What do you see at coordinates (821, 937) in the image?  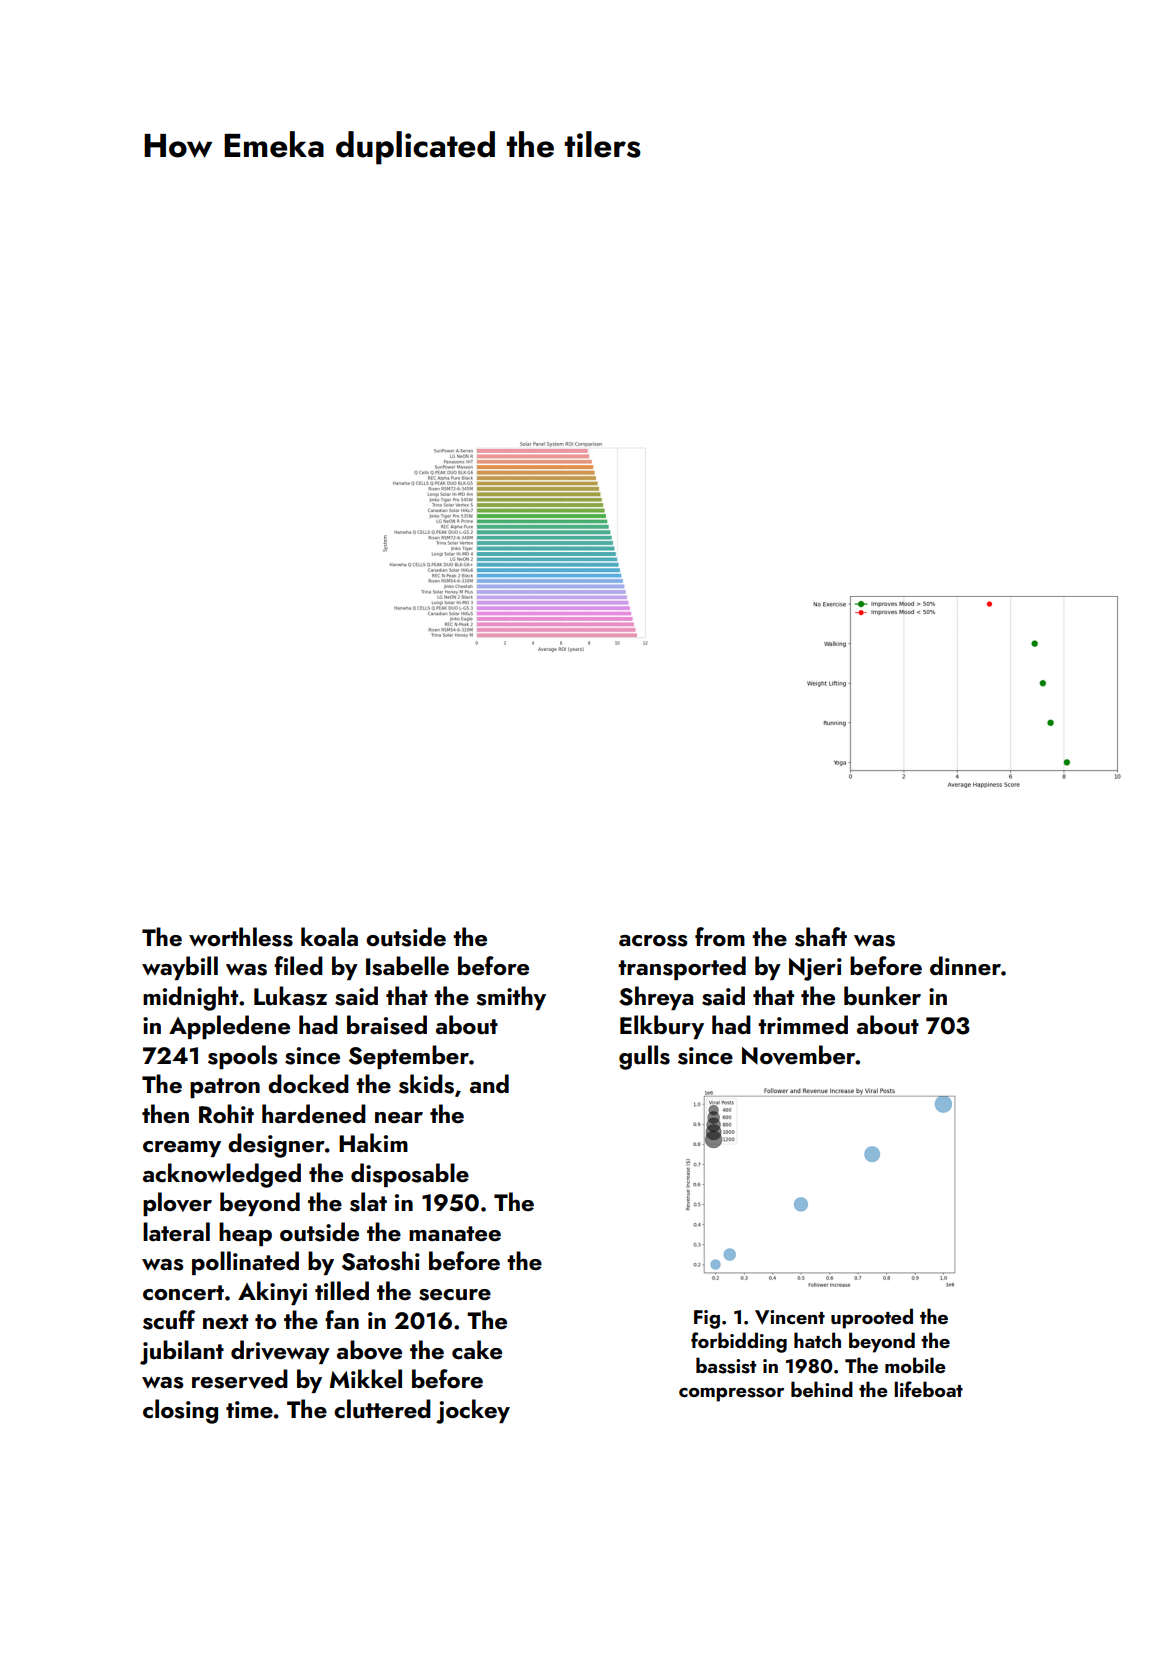 I see `shaft` at bounding box center [821, 937].
